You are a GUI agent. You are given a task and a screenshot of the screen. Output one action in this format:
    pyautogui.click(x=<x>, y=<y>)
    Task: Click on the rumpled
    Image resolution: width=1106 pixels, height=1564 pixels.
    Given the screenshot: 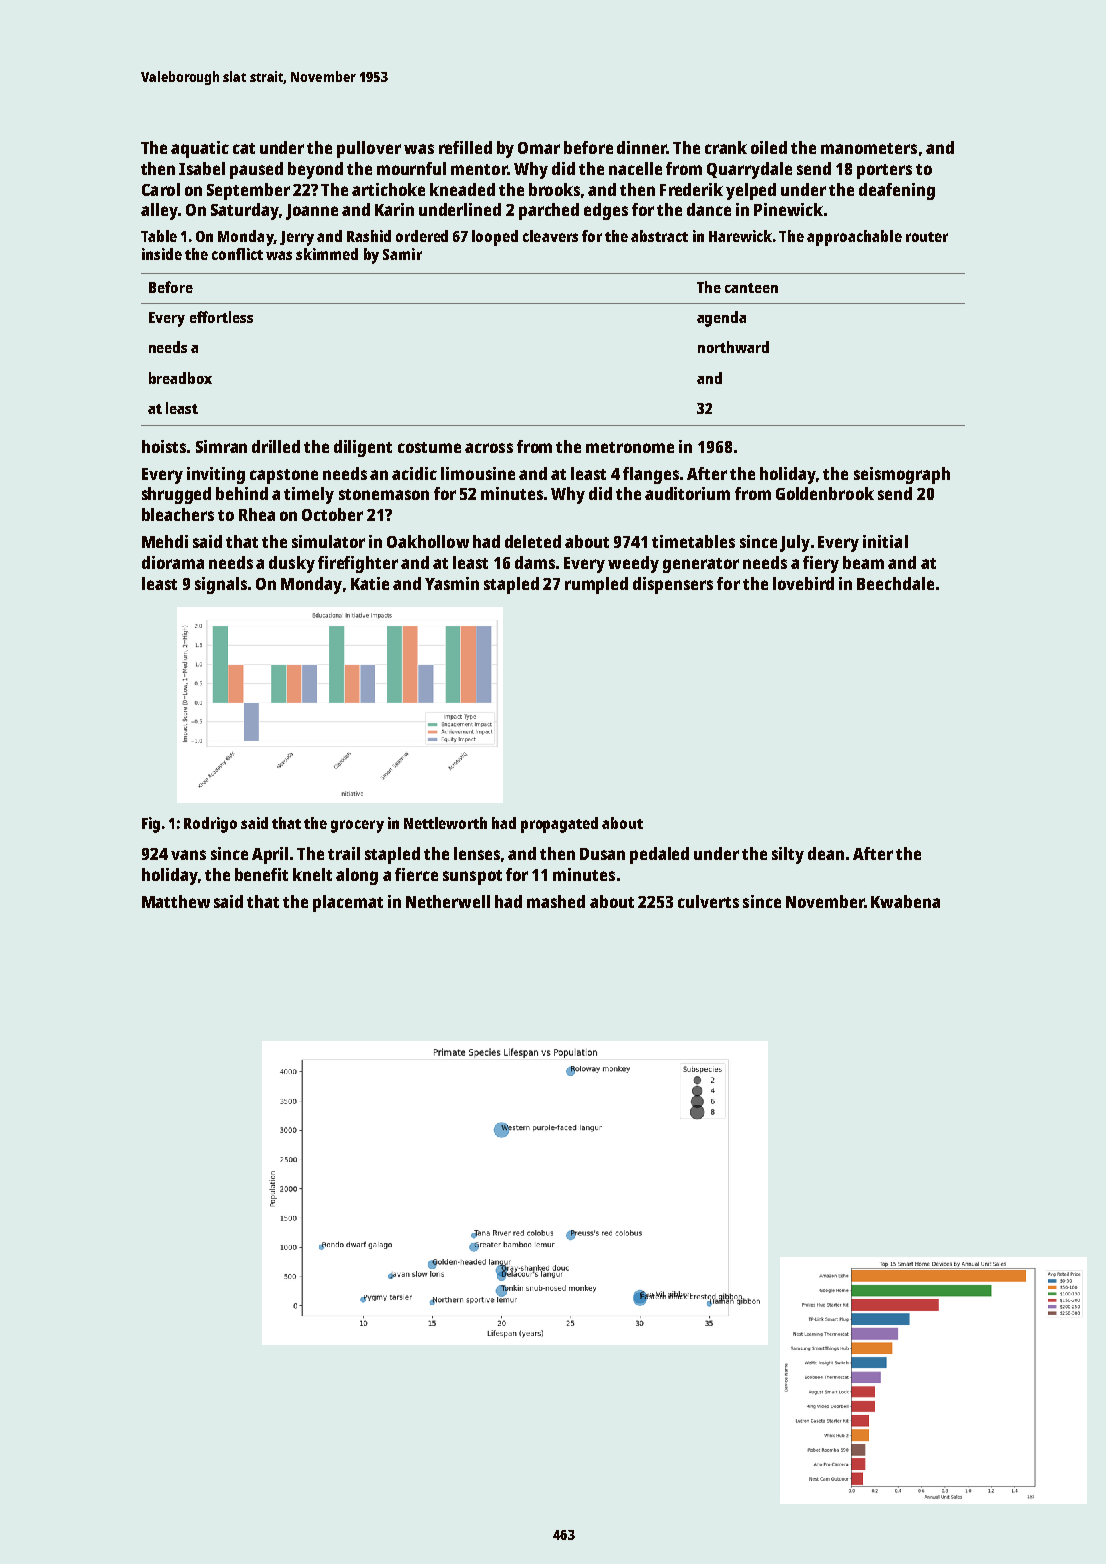 What is the action you would take?
    pyautogui.click(x=596, y=585)
